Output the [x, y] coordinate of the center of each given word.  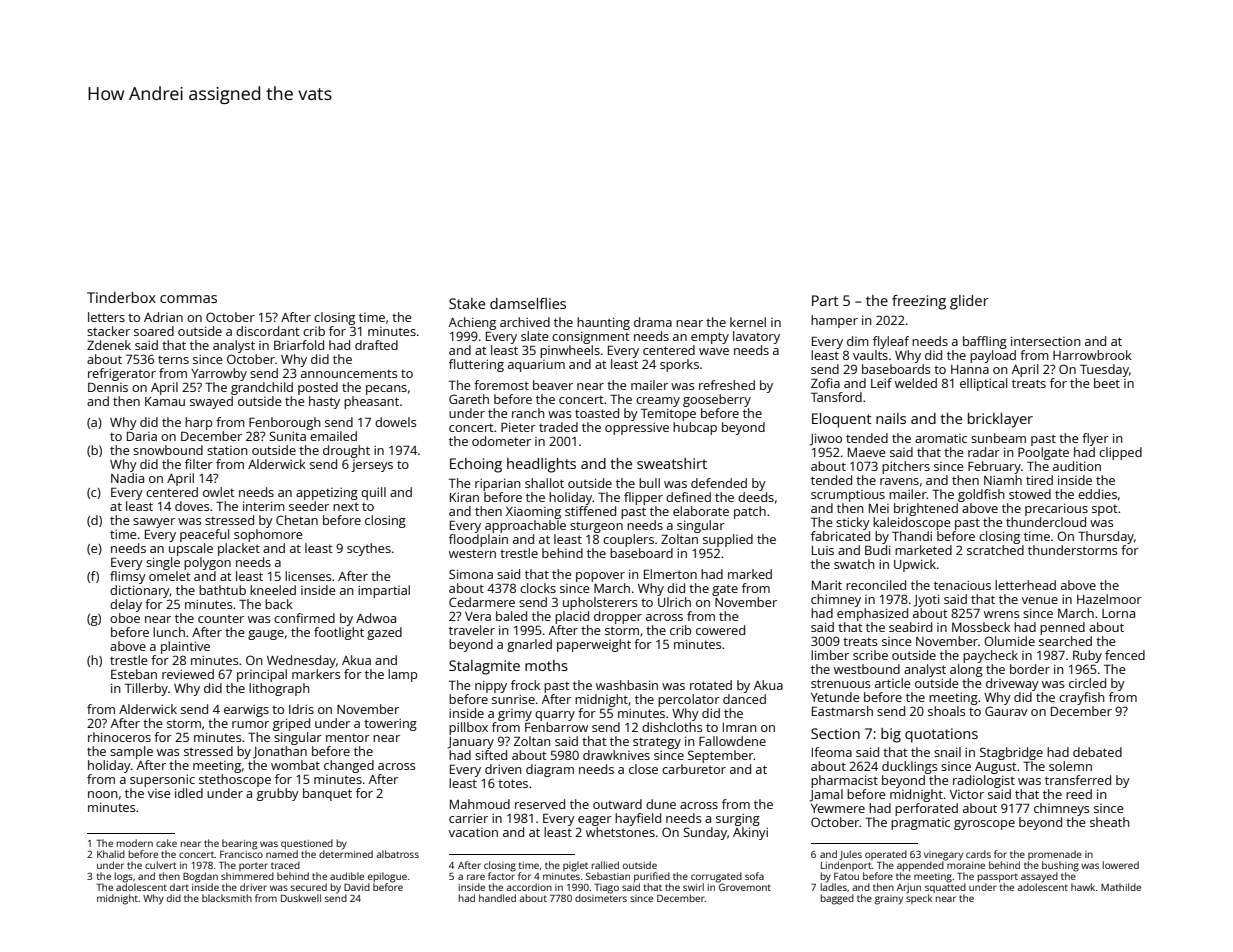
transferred [1078, 780]
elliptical [983, 384]
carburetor [694, 769]
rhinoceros [119, 737]
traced [285, 865]
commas [188, 299]
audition [1077, 466]
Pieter [518, 427]
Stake [467, 303]
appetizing [327, 493]
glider [969, 302]
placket [239, 549]
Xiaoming [533, 513]
